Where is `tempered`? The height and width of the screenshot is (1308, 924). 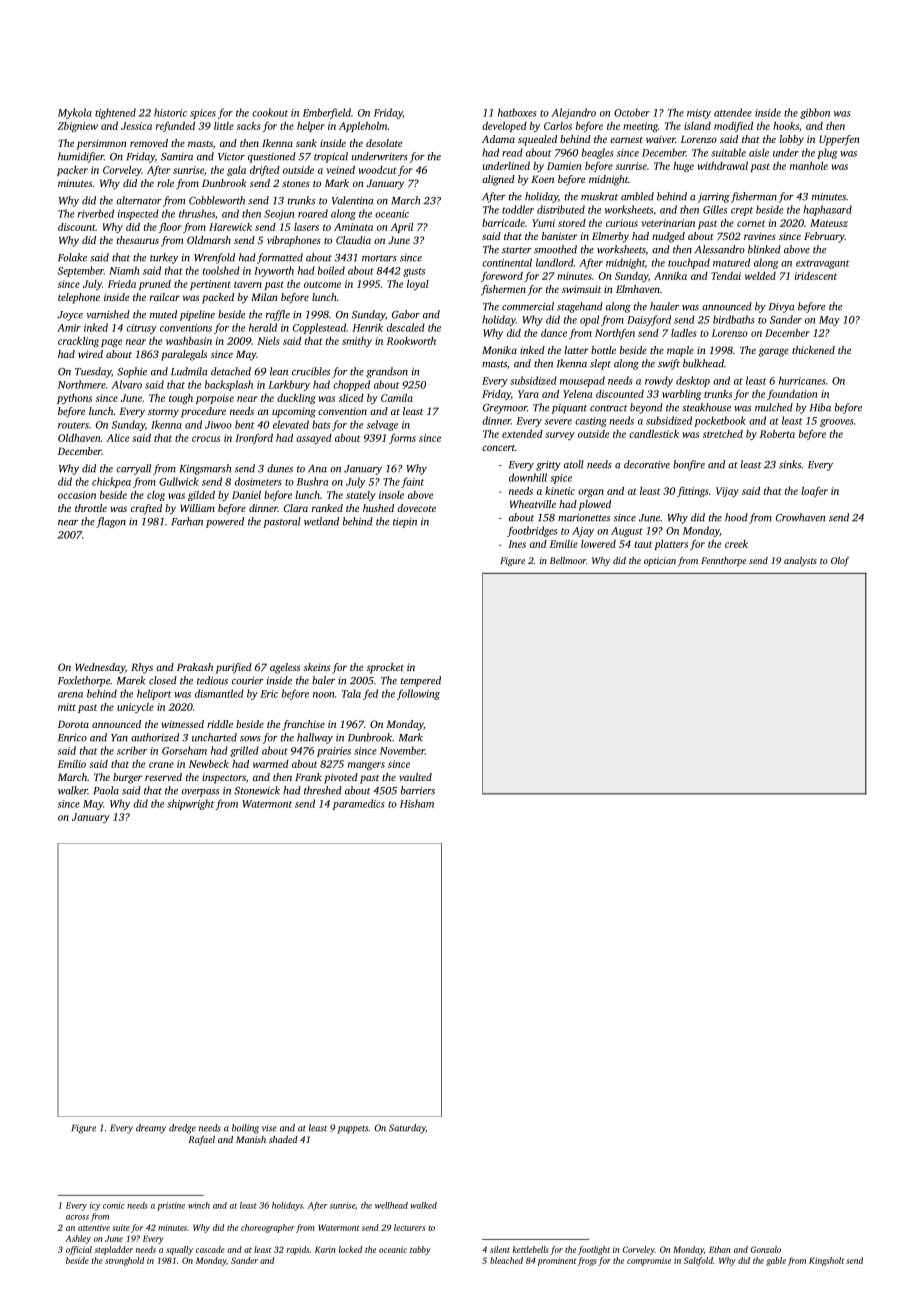
tempered is located at coordinates (421, 681).
